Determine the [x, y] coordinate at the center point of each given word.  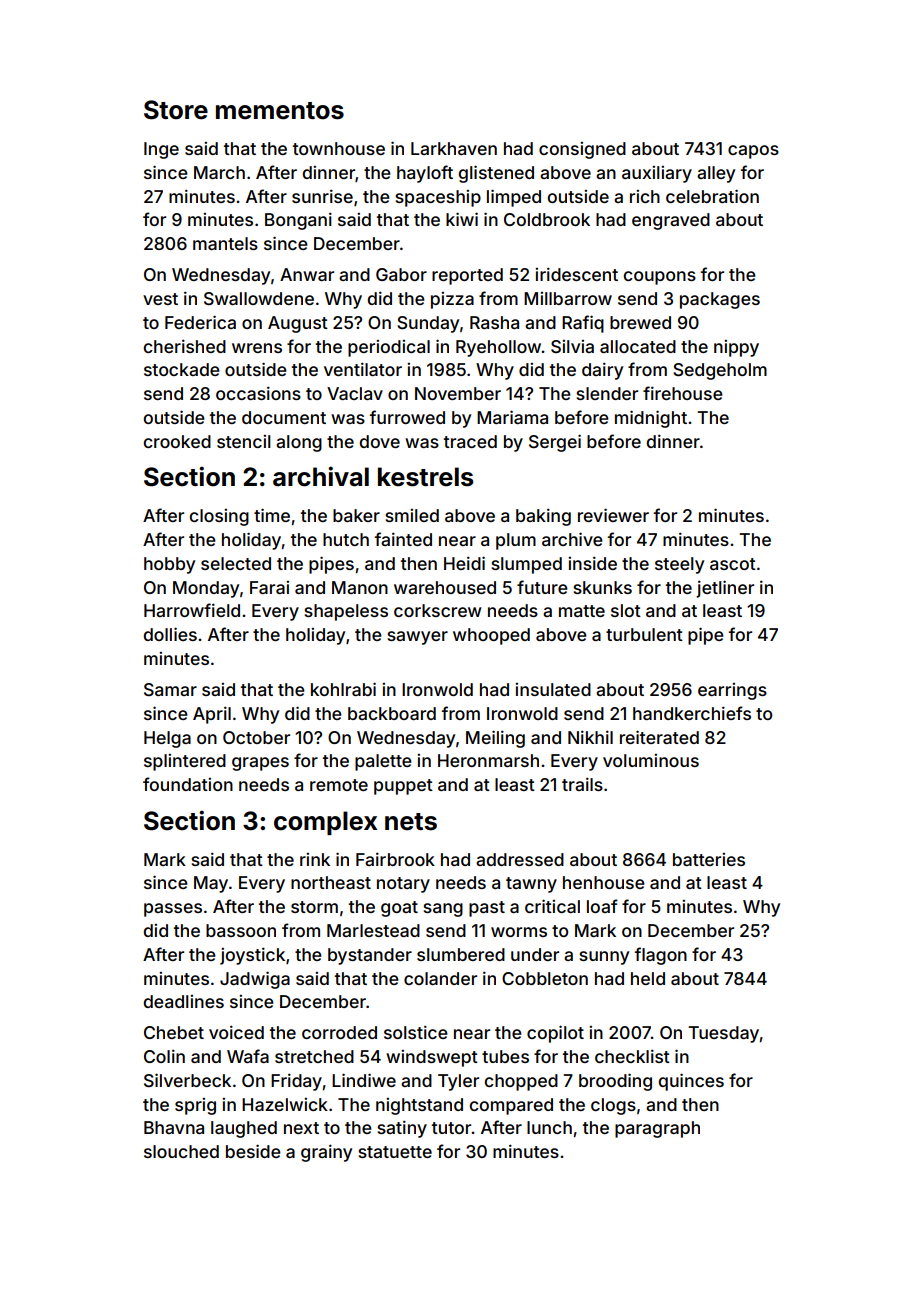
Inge [161, 150]
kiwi [462, 219]
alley [716, 174]
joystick [252, 956]
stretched [314, 1056]
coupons [660, 278]
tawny [531, 885]
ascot [733, 564]
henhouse [604, 882]
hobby [169, 565]
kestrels [425, 477]
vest [160, 299]
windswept [432, 1058]
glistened [496, 174]
